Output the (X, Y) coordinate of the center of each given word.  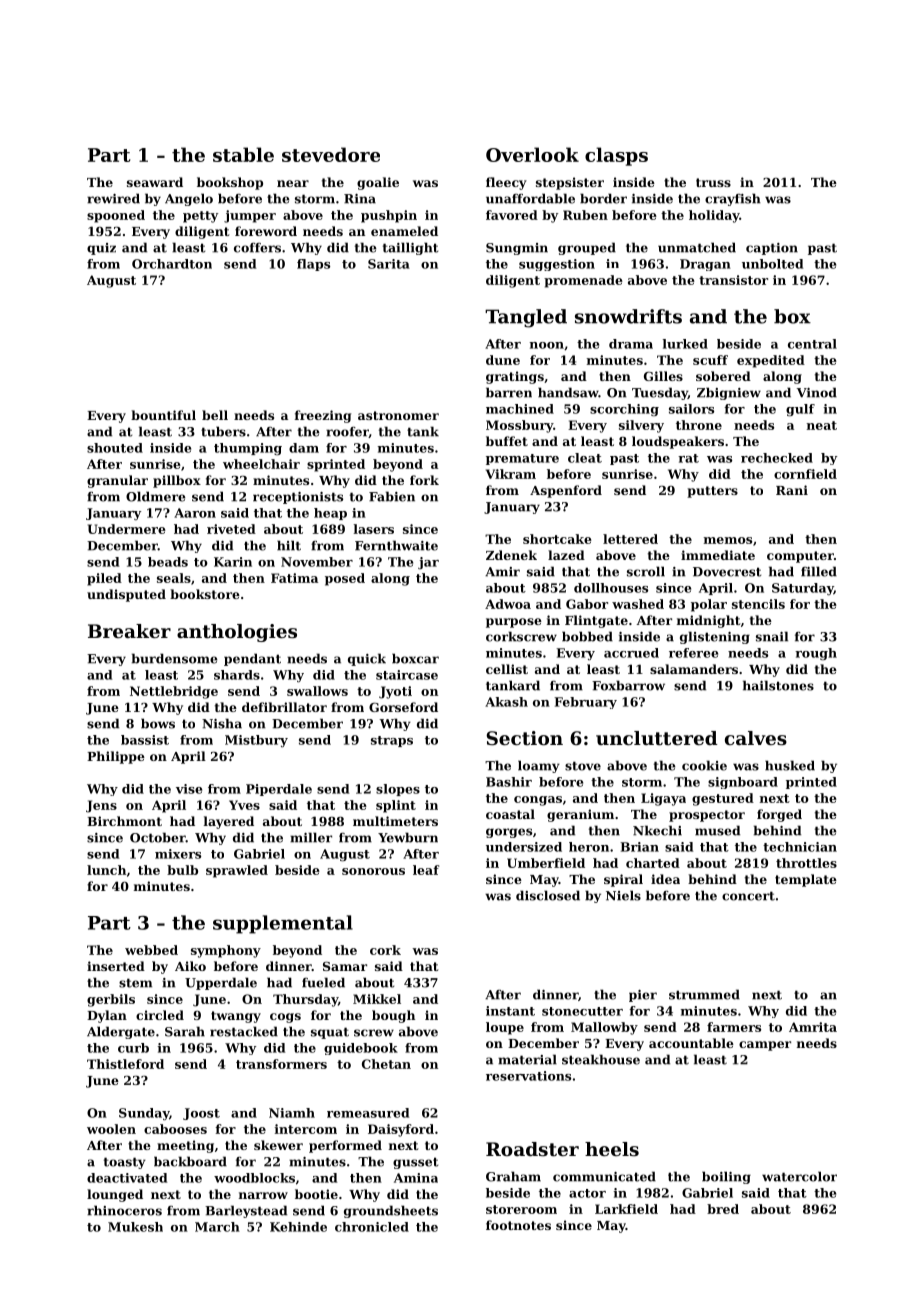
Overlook (532, 154)
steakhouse (601, 1059)
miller (311, 837)
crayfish (733, 199)
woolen (111, 1129)
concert (748, 896)
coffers (257, 248)
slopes (398, 790)
